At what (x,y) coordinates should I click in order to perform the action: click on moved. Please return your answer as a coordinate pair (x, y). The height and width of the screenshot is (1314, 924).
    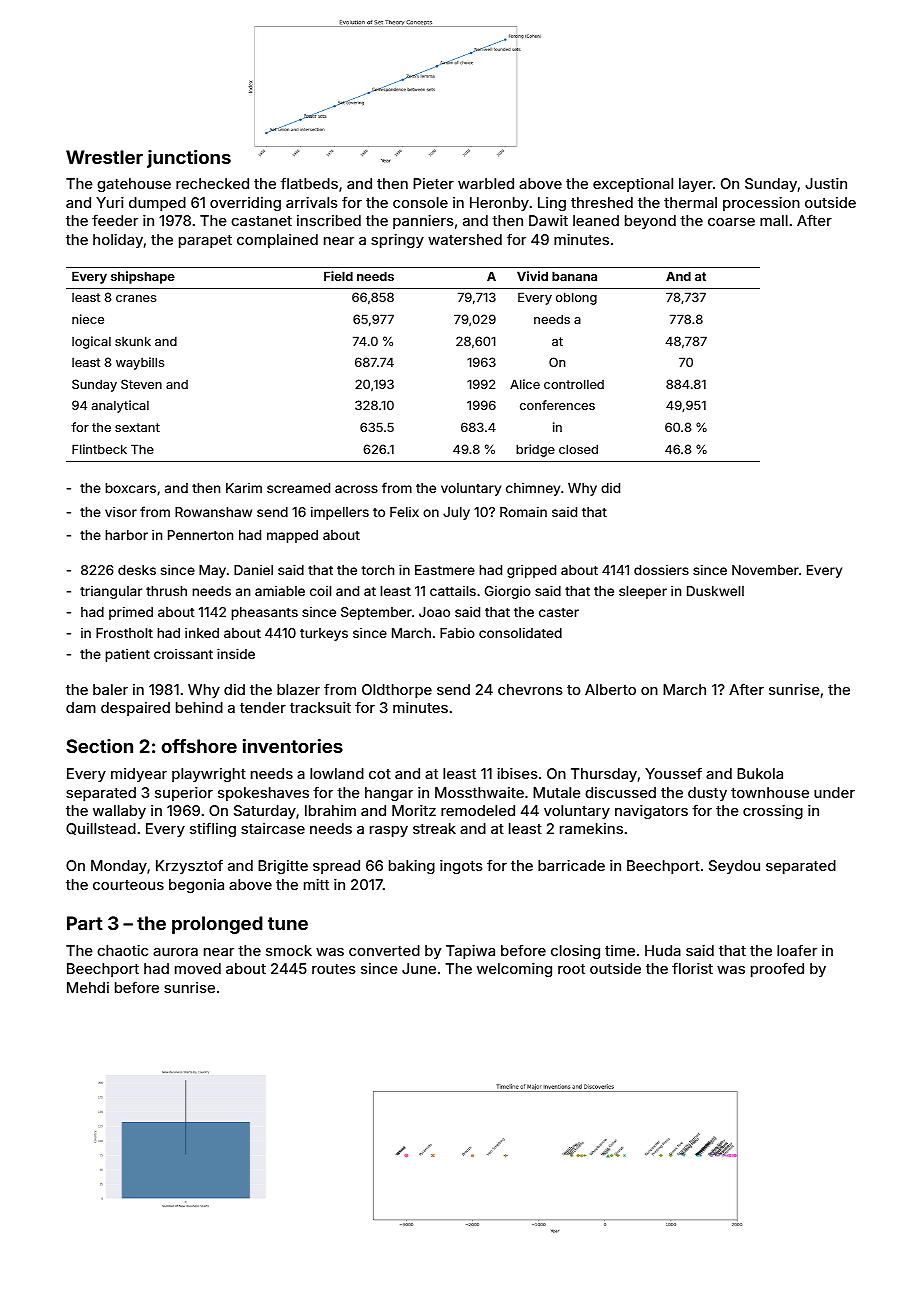
    Looking at the image, I should click on (198, 968).
